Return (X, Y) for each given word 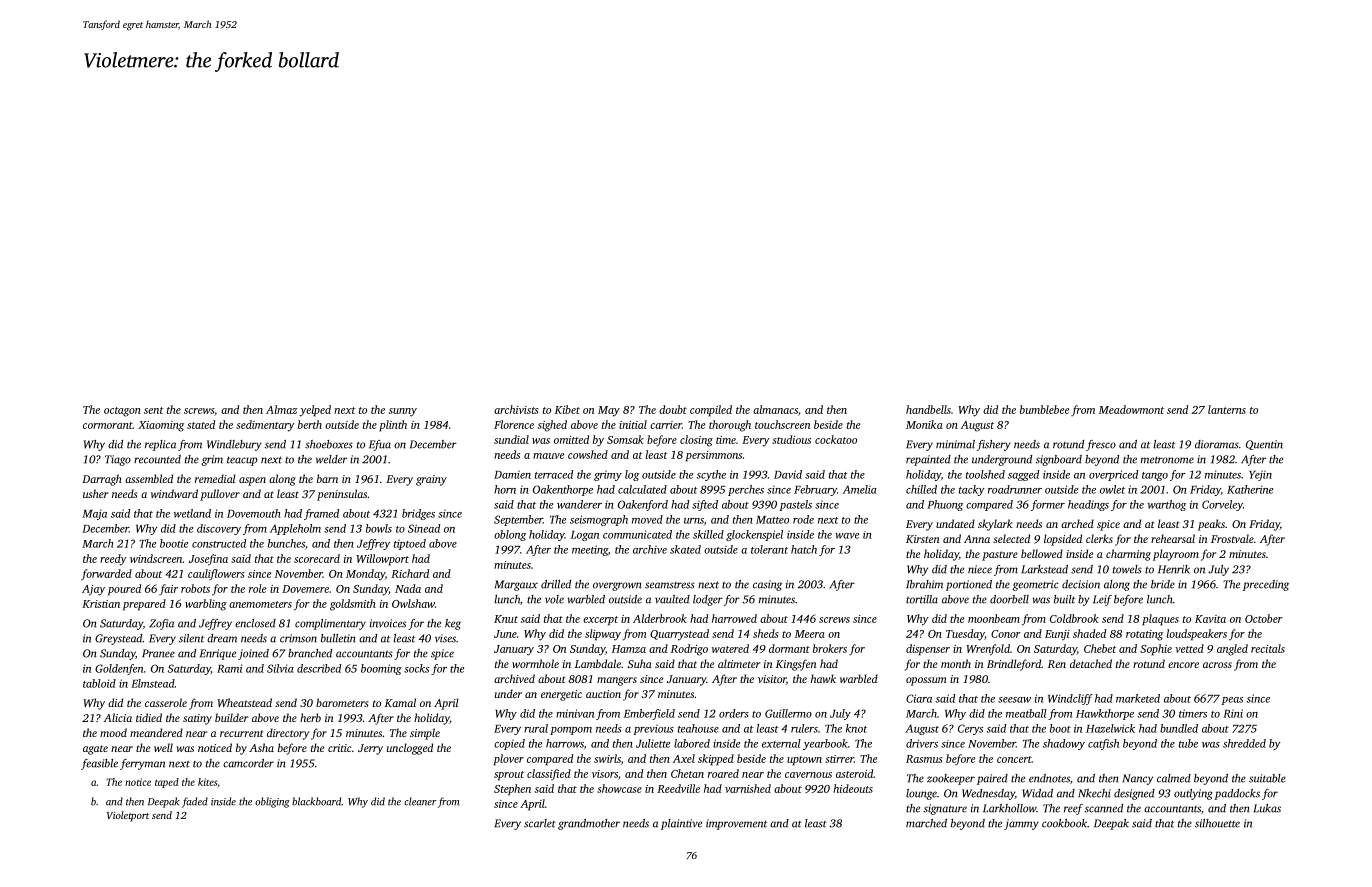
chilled (921, 489)
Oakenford (643, 505)
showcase (619, 788)
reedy (113, 560)
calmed (1174, 778)
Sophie (1156, 650)
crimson (298, 638)
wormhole (535, 663)
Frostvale (1232, 538)
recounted (157, 459)
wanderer (579, 504)
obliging (272, 802)
